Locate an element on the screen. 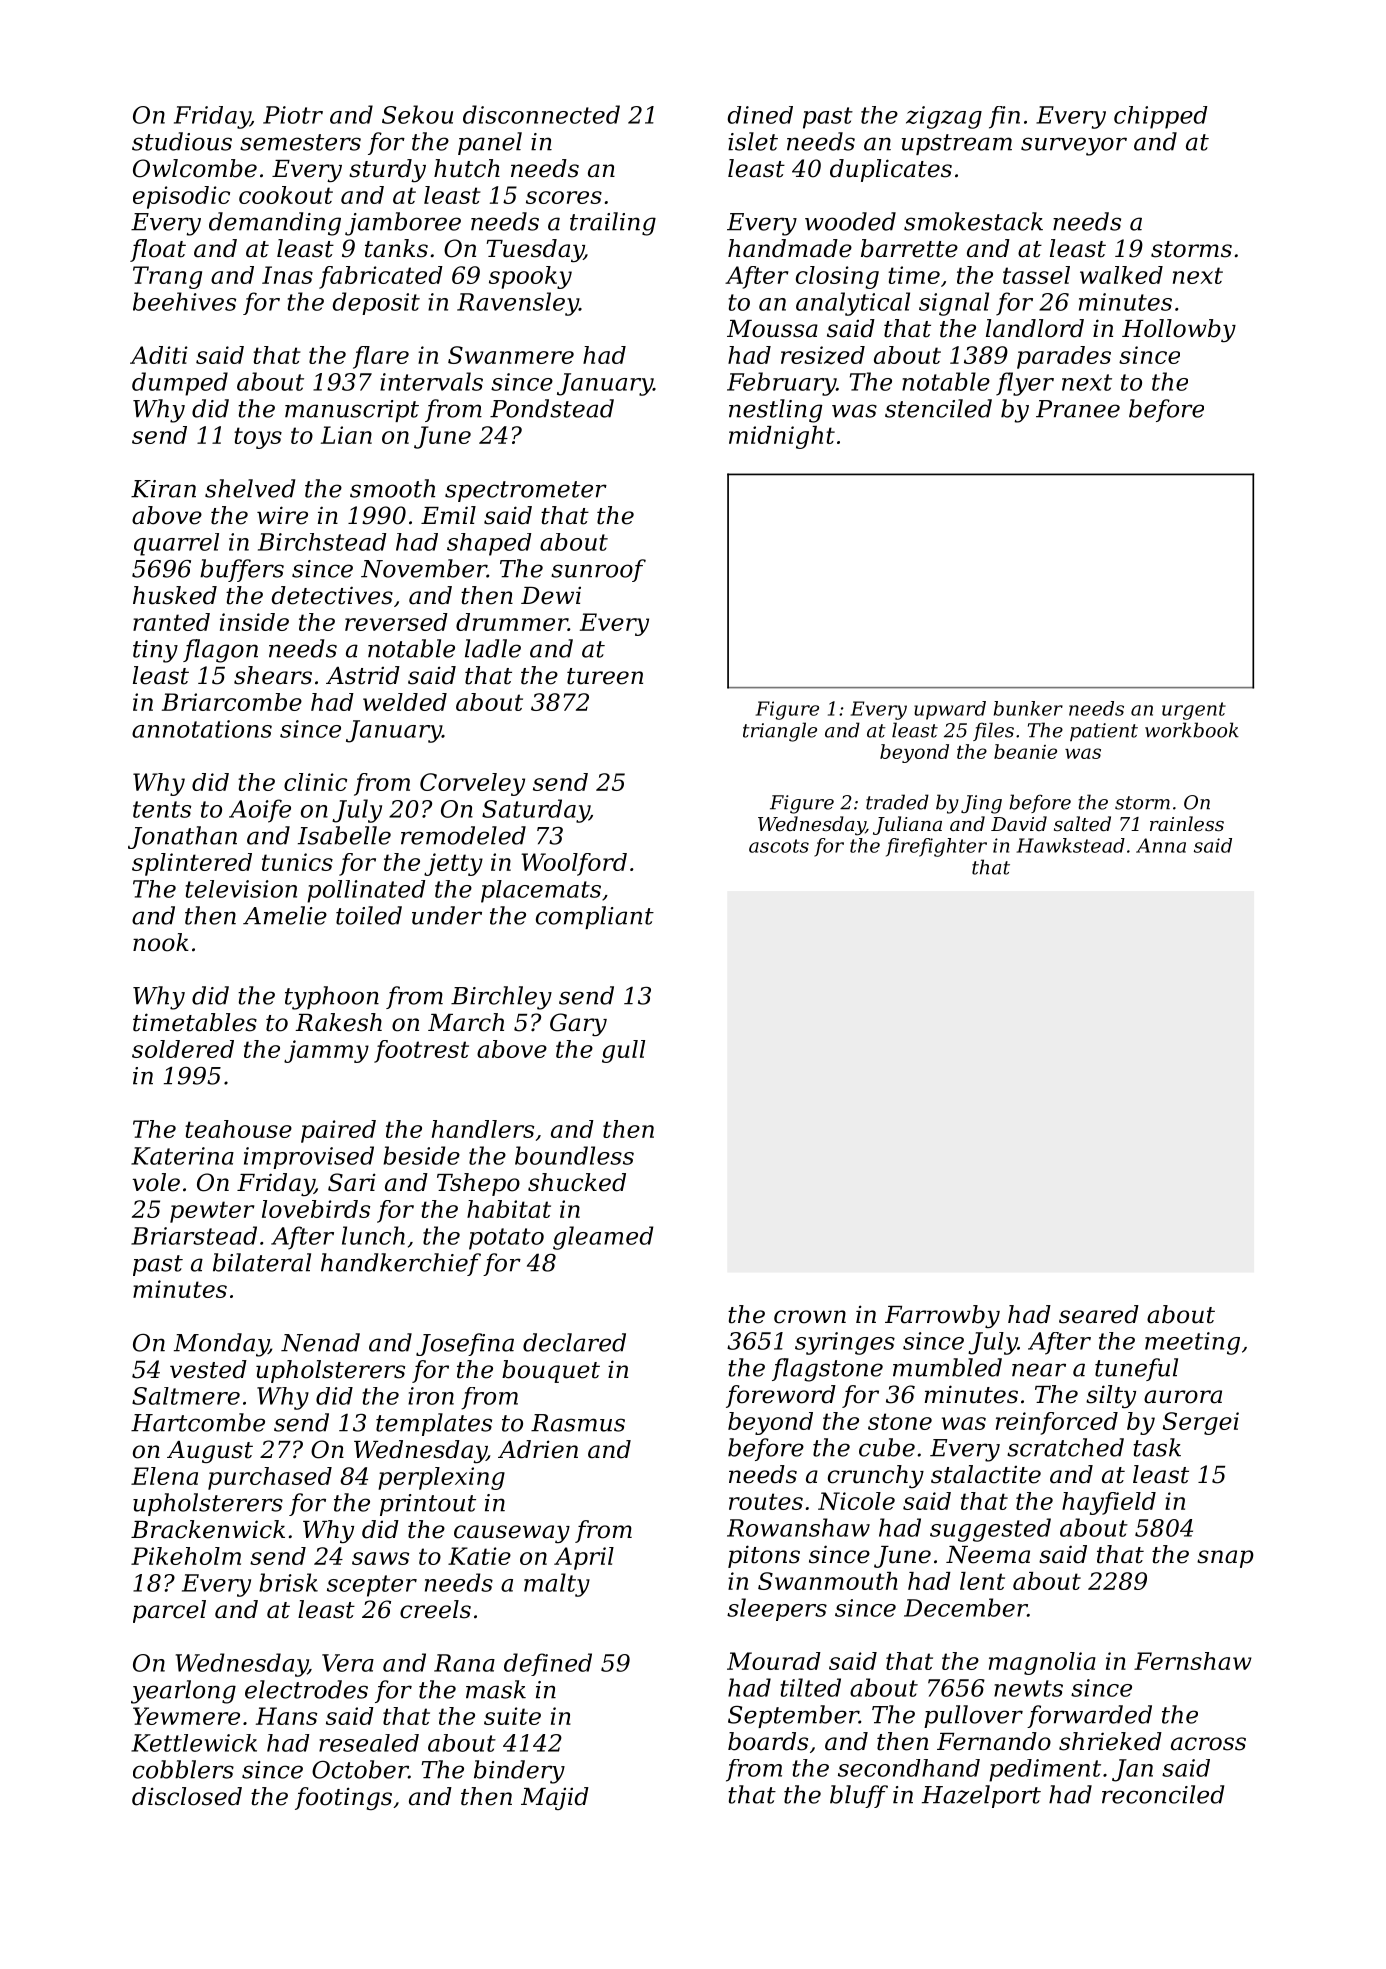 This screenshot has height=1969, width=1386. Birchstead is located at coordinates (322, 542).
